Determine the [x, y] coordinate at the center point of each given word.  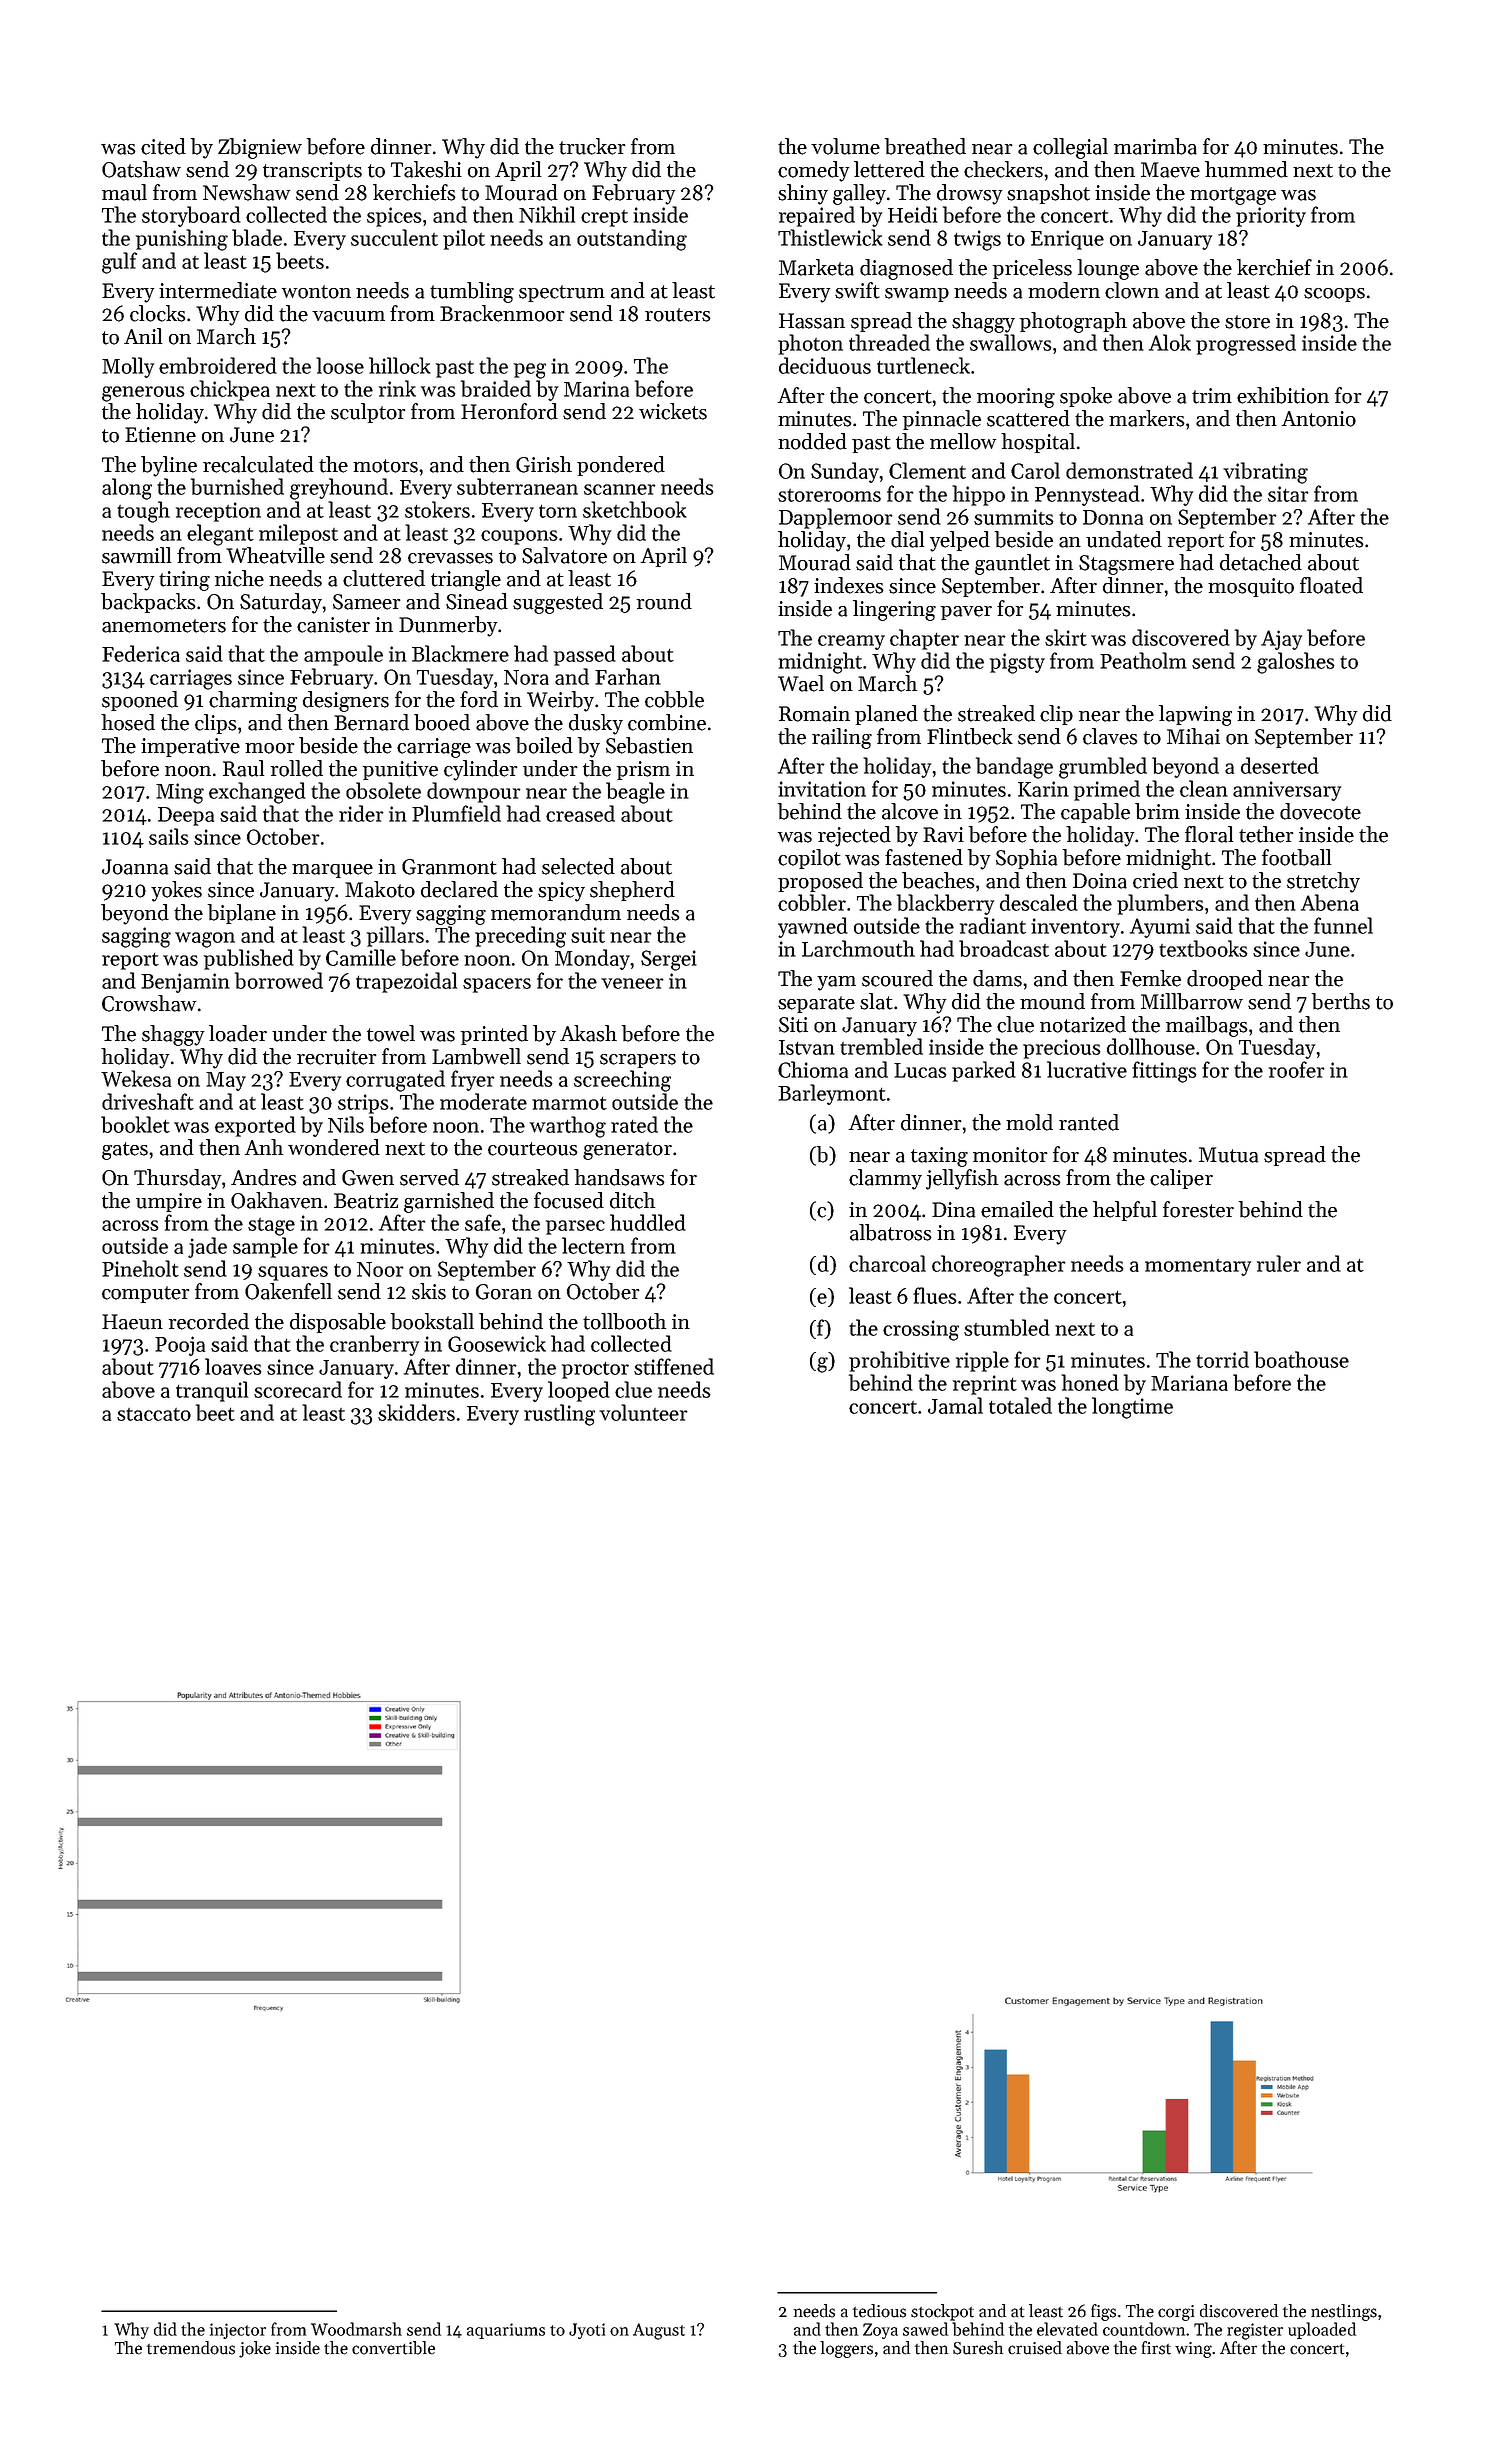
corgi [1176, 2313]
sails [169, 836]
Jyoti [587, 2331]
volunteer [643, 1412]
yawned [813, 927]
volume [845, 146]
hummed [1246, 169]
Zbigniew [260, 148]
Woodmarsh [356, 2329]
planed [886, 715]
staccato [154, 1414]
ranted [1089, 1122]
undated [1124, 539]
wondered [334, 1147]
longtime [1132, 1408]
